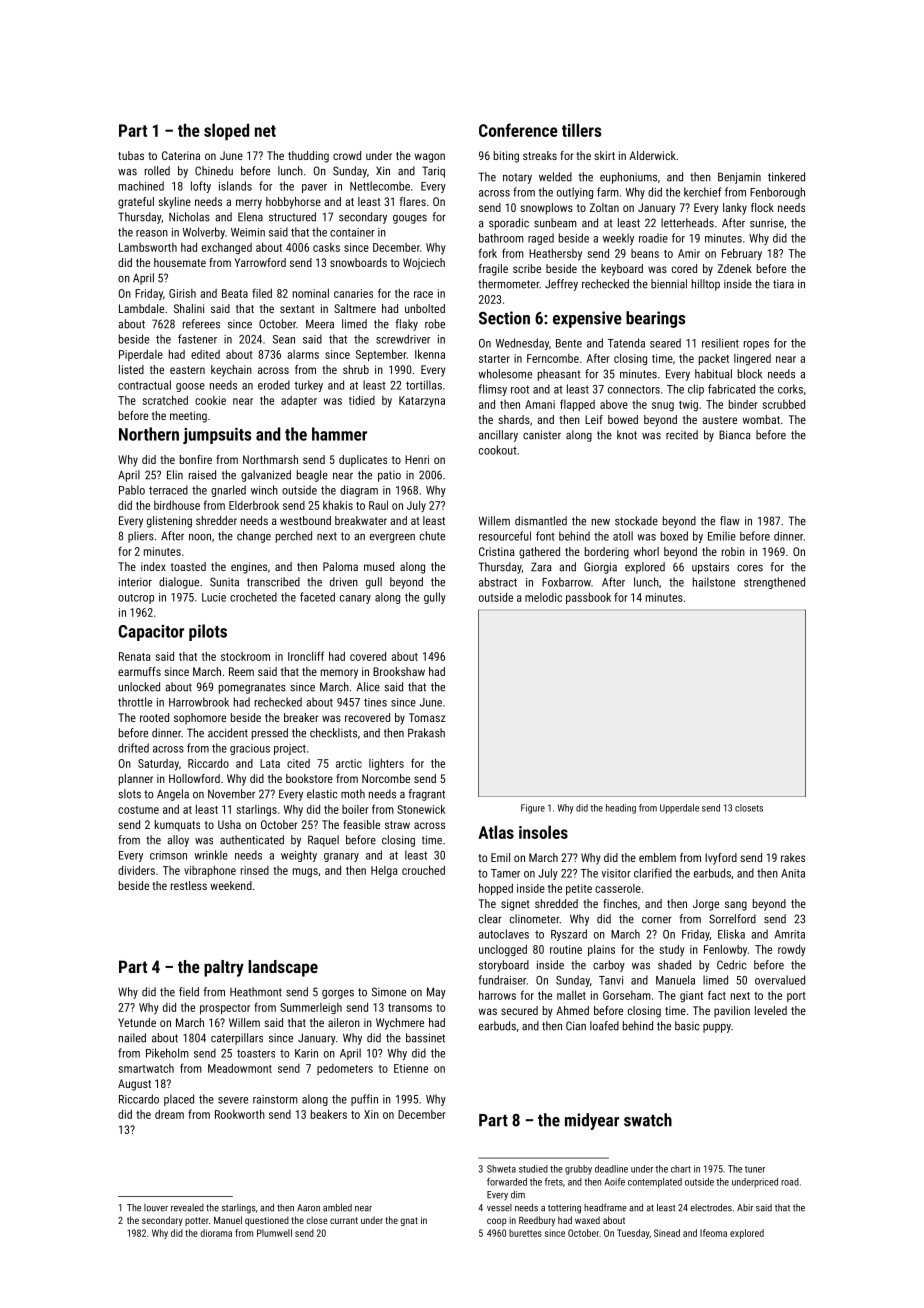 The height and width of the document is (1308, 924). I want to click on Lambsworth, so click(148, 247).
